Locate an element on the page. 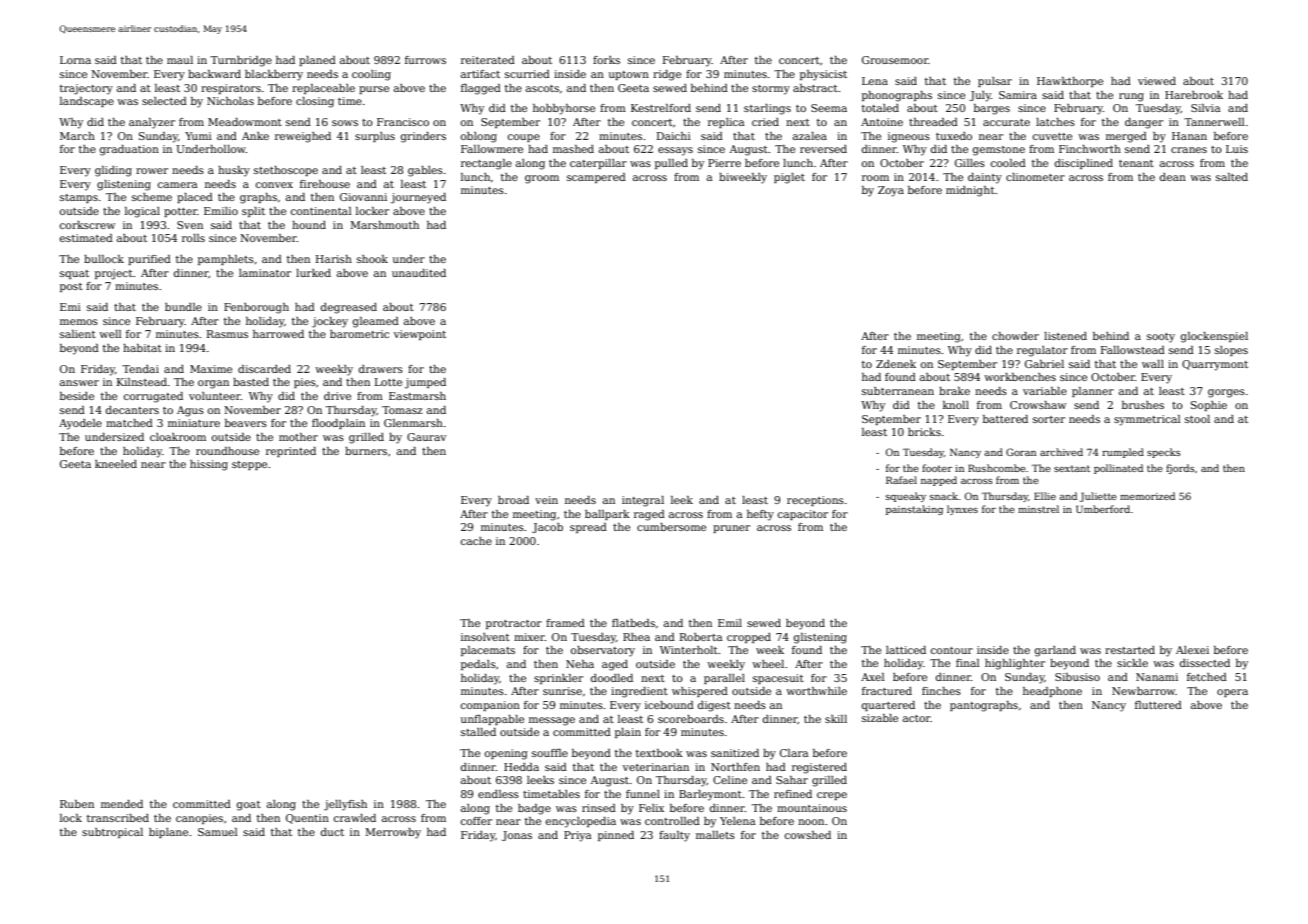  duct is located at coordinates (332, 832).
